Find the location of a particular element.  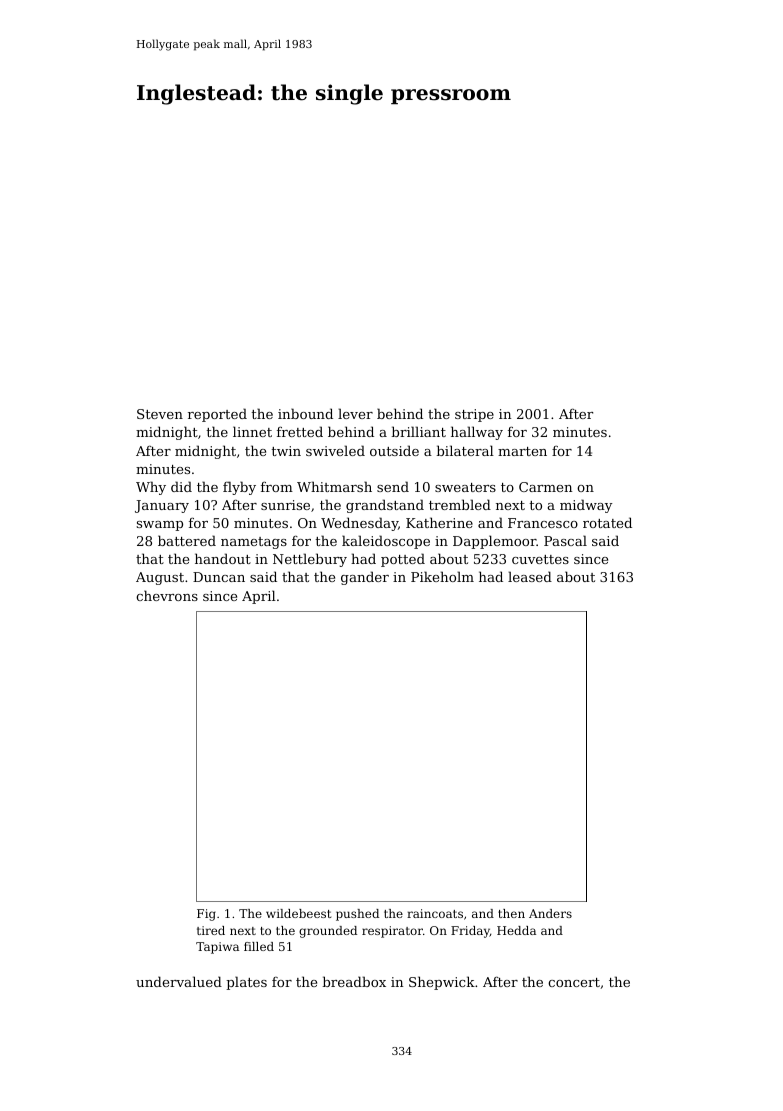

raincoats is located at coordinates (435, 913).
